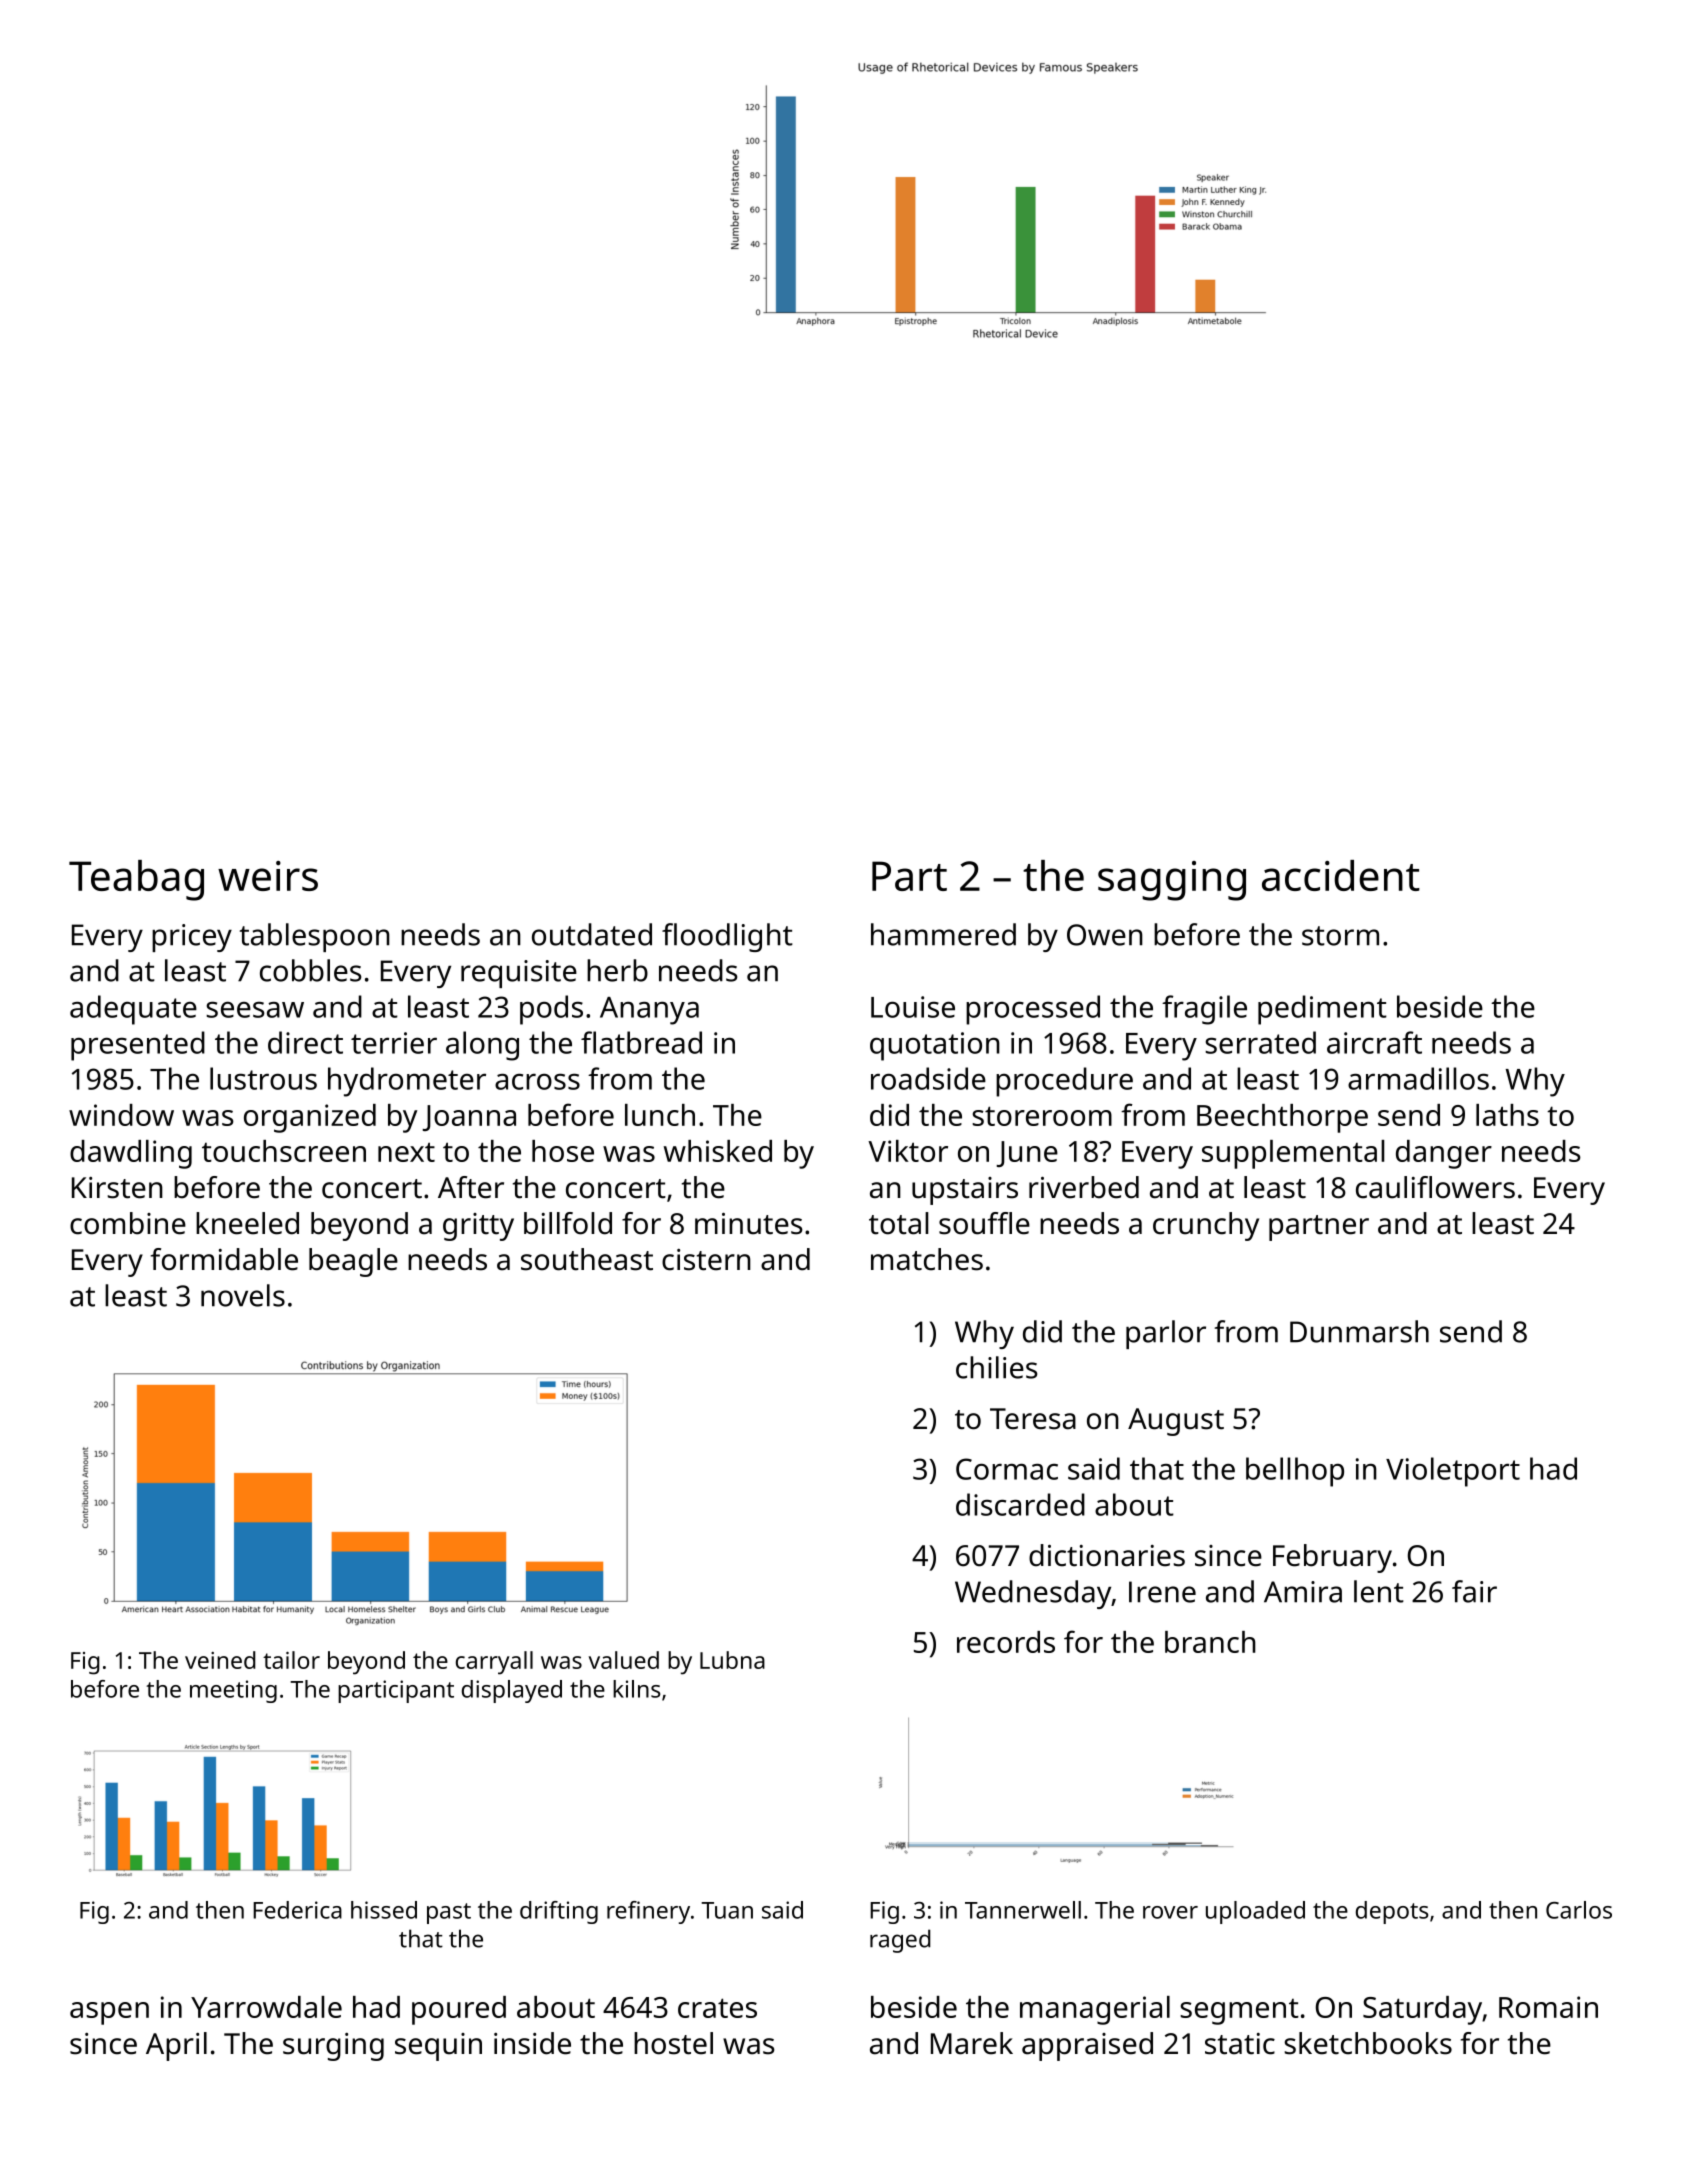 The image size is (1683, 2178). What do you see at coordinates (1359, 1331) in the screenshot?
I see `Dunmarsh` at bounding box center [1359, 1331].
